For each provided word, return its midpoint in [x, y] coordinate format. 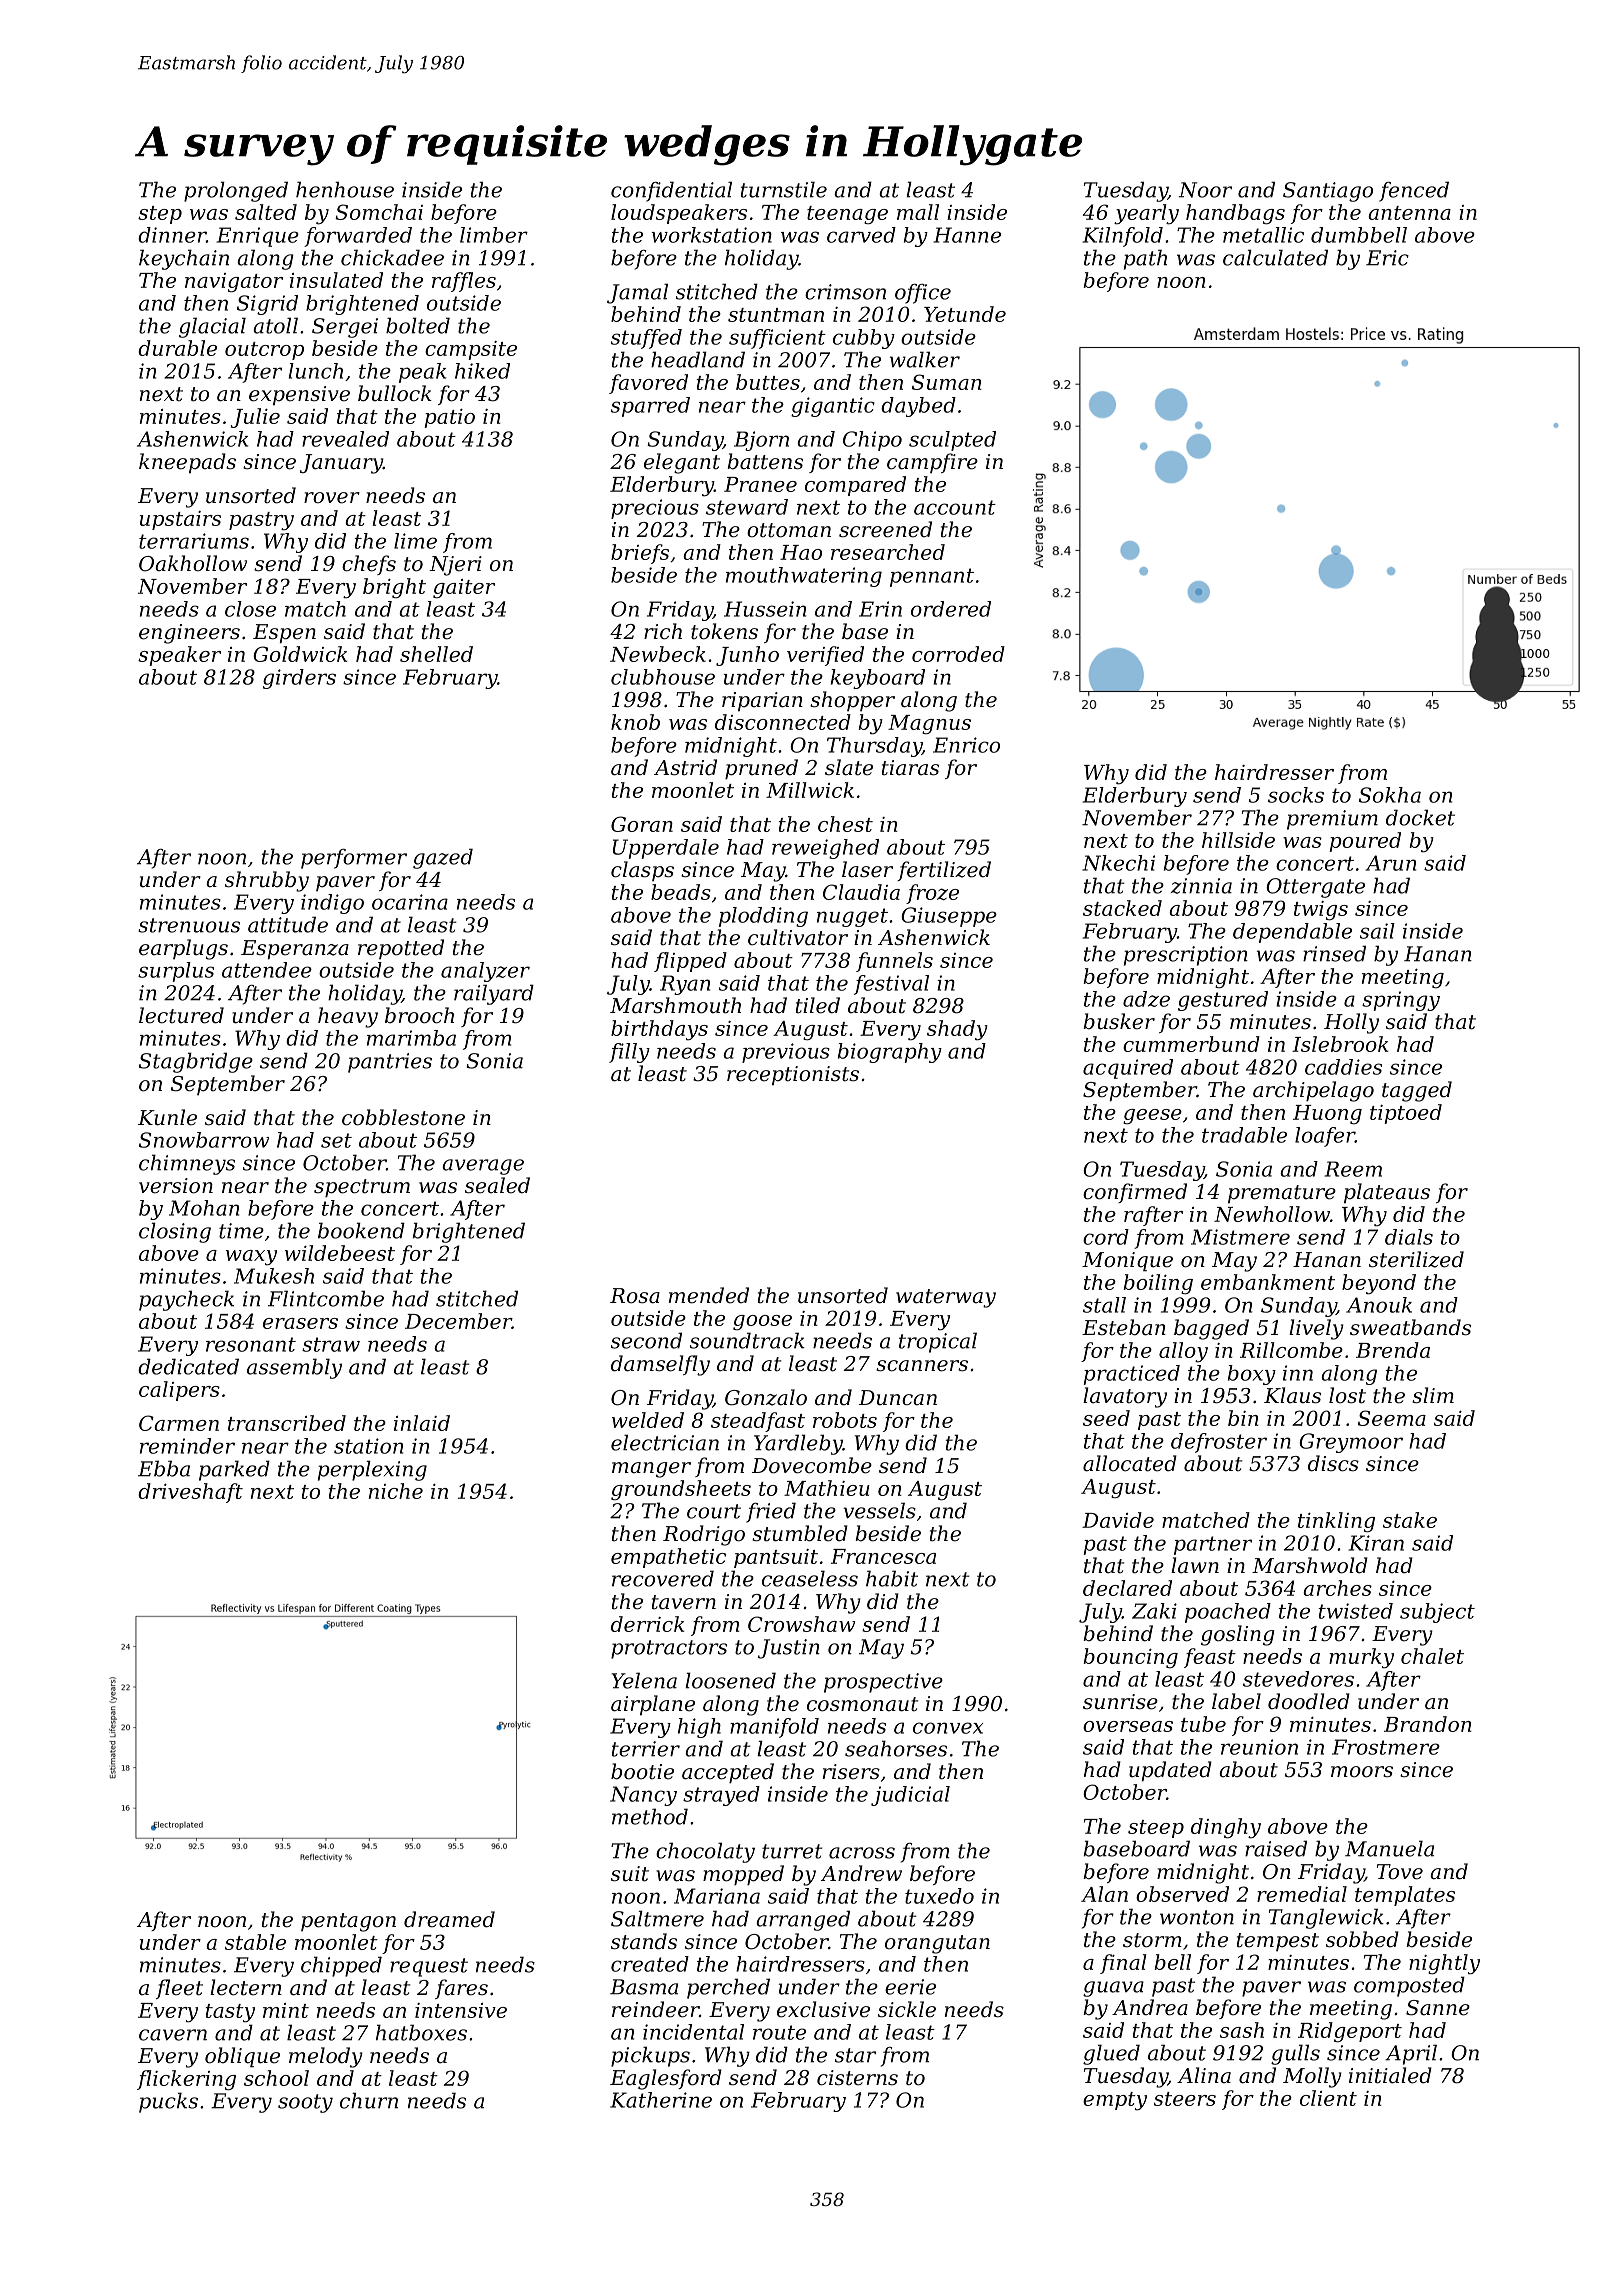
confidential [671, 191]
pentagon [348, 1922]
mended [709, 1295]
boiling [1158, 1284]
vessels [879, 1510]
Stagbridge [196, 1062]
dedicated [188, 1366]
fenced [1414, 191]
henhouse [345, 189]
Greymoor [1351, 1443]
